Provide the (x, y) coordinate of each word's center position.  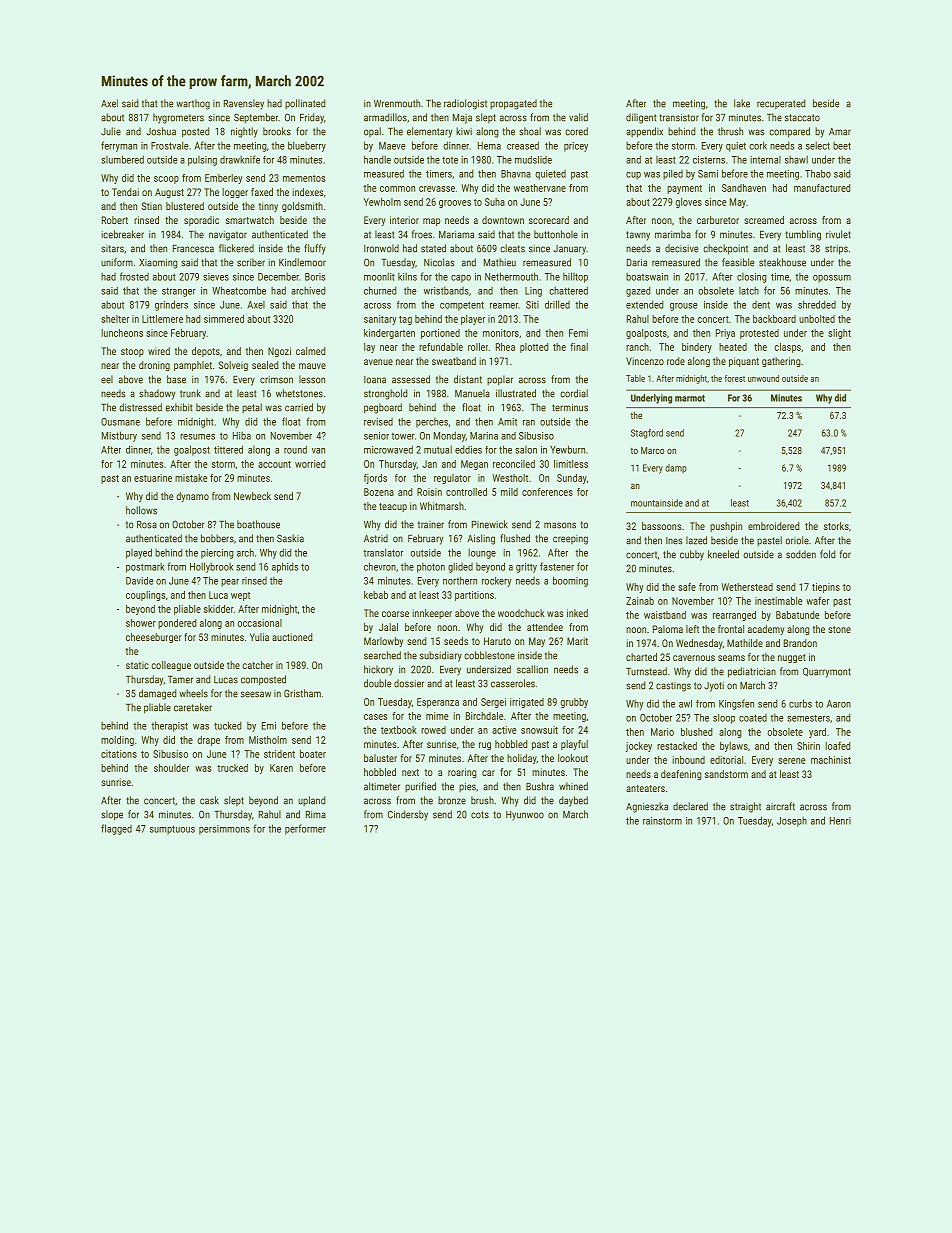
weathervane (540, 188)
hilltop (575, 277)
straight (745, 807)
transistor (679, 118)
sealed (265, 365)
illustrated (516, 393)
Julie (111, 131)
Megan (474, 465)
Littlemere (162, 319)
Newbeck (252, 496)
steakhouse (782, 262)
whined (573, 786)
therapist (169, 726)
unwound (763, 378)
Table (635, 378)
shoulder (171, 768)
